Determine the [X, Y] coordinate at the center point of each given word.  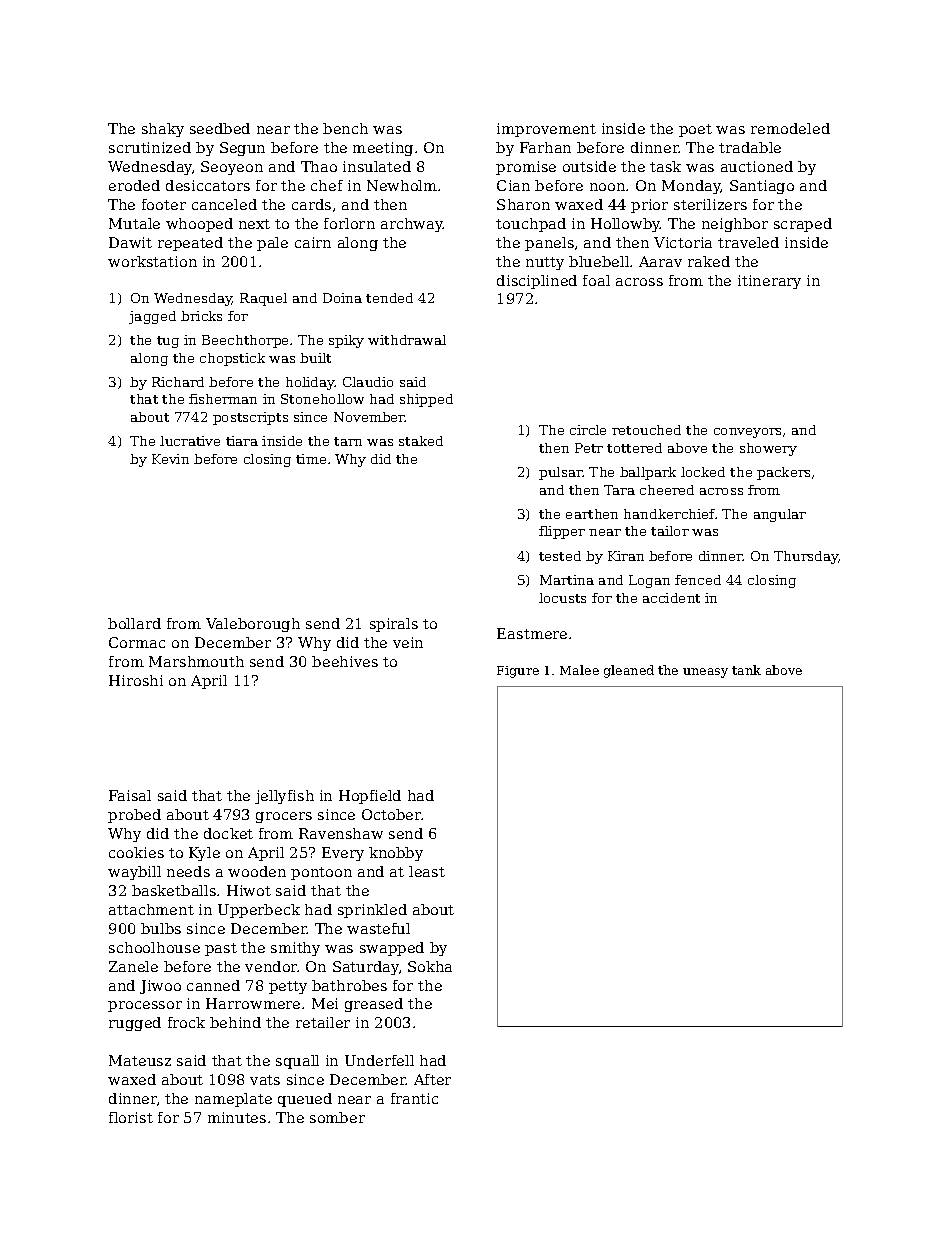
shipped [426, 400]
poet [695, 130]
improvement [546, 130]
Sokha [430, 966]
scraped [803, 225]
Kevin [170, 459]
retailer [323, 1022]
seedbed [220, 128]
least [427, 871]
